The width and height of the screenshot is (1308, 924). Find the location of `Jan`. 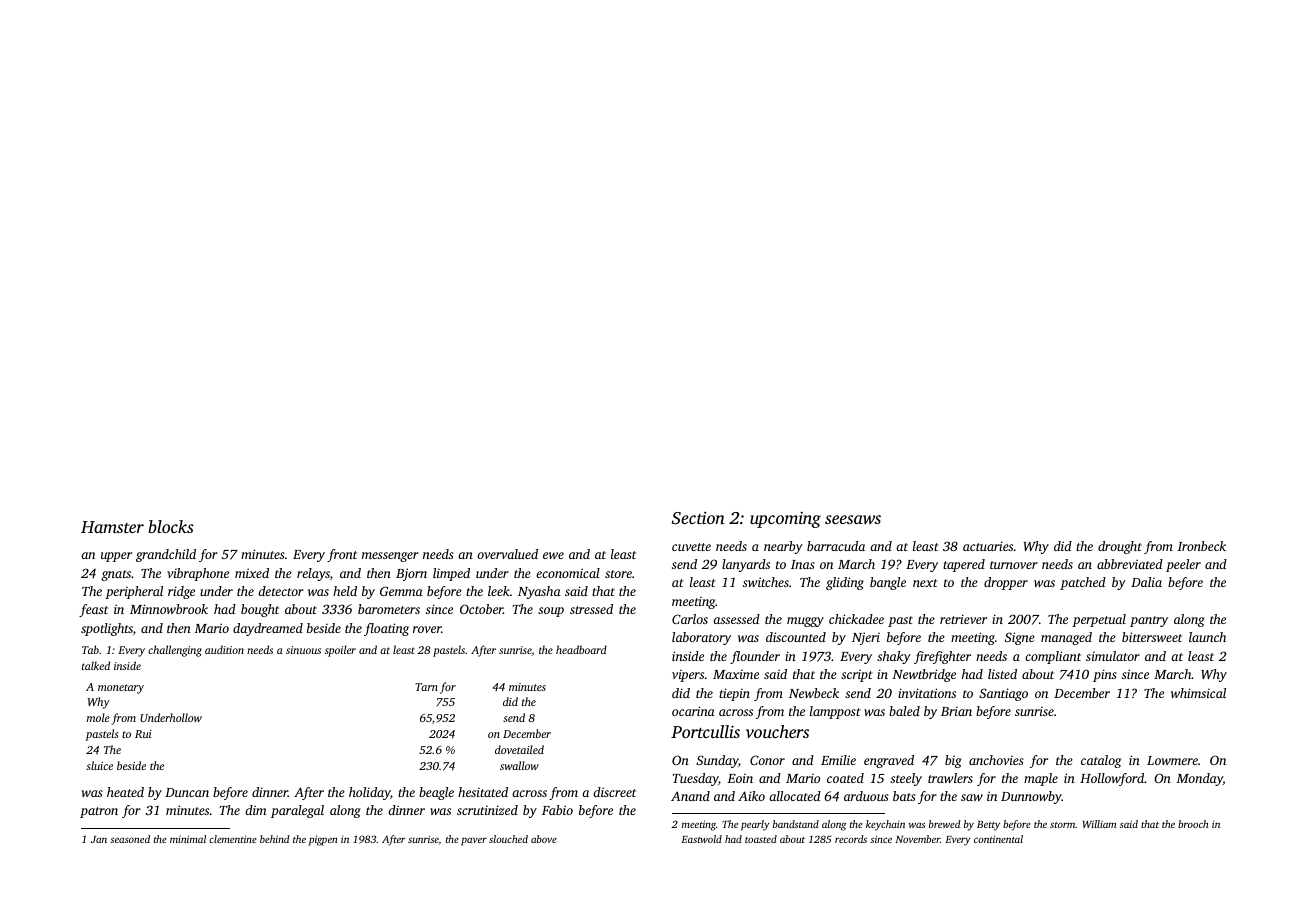

Jan is located at coordinates (99, 839).
